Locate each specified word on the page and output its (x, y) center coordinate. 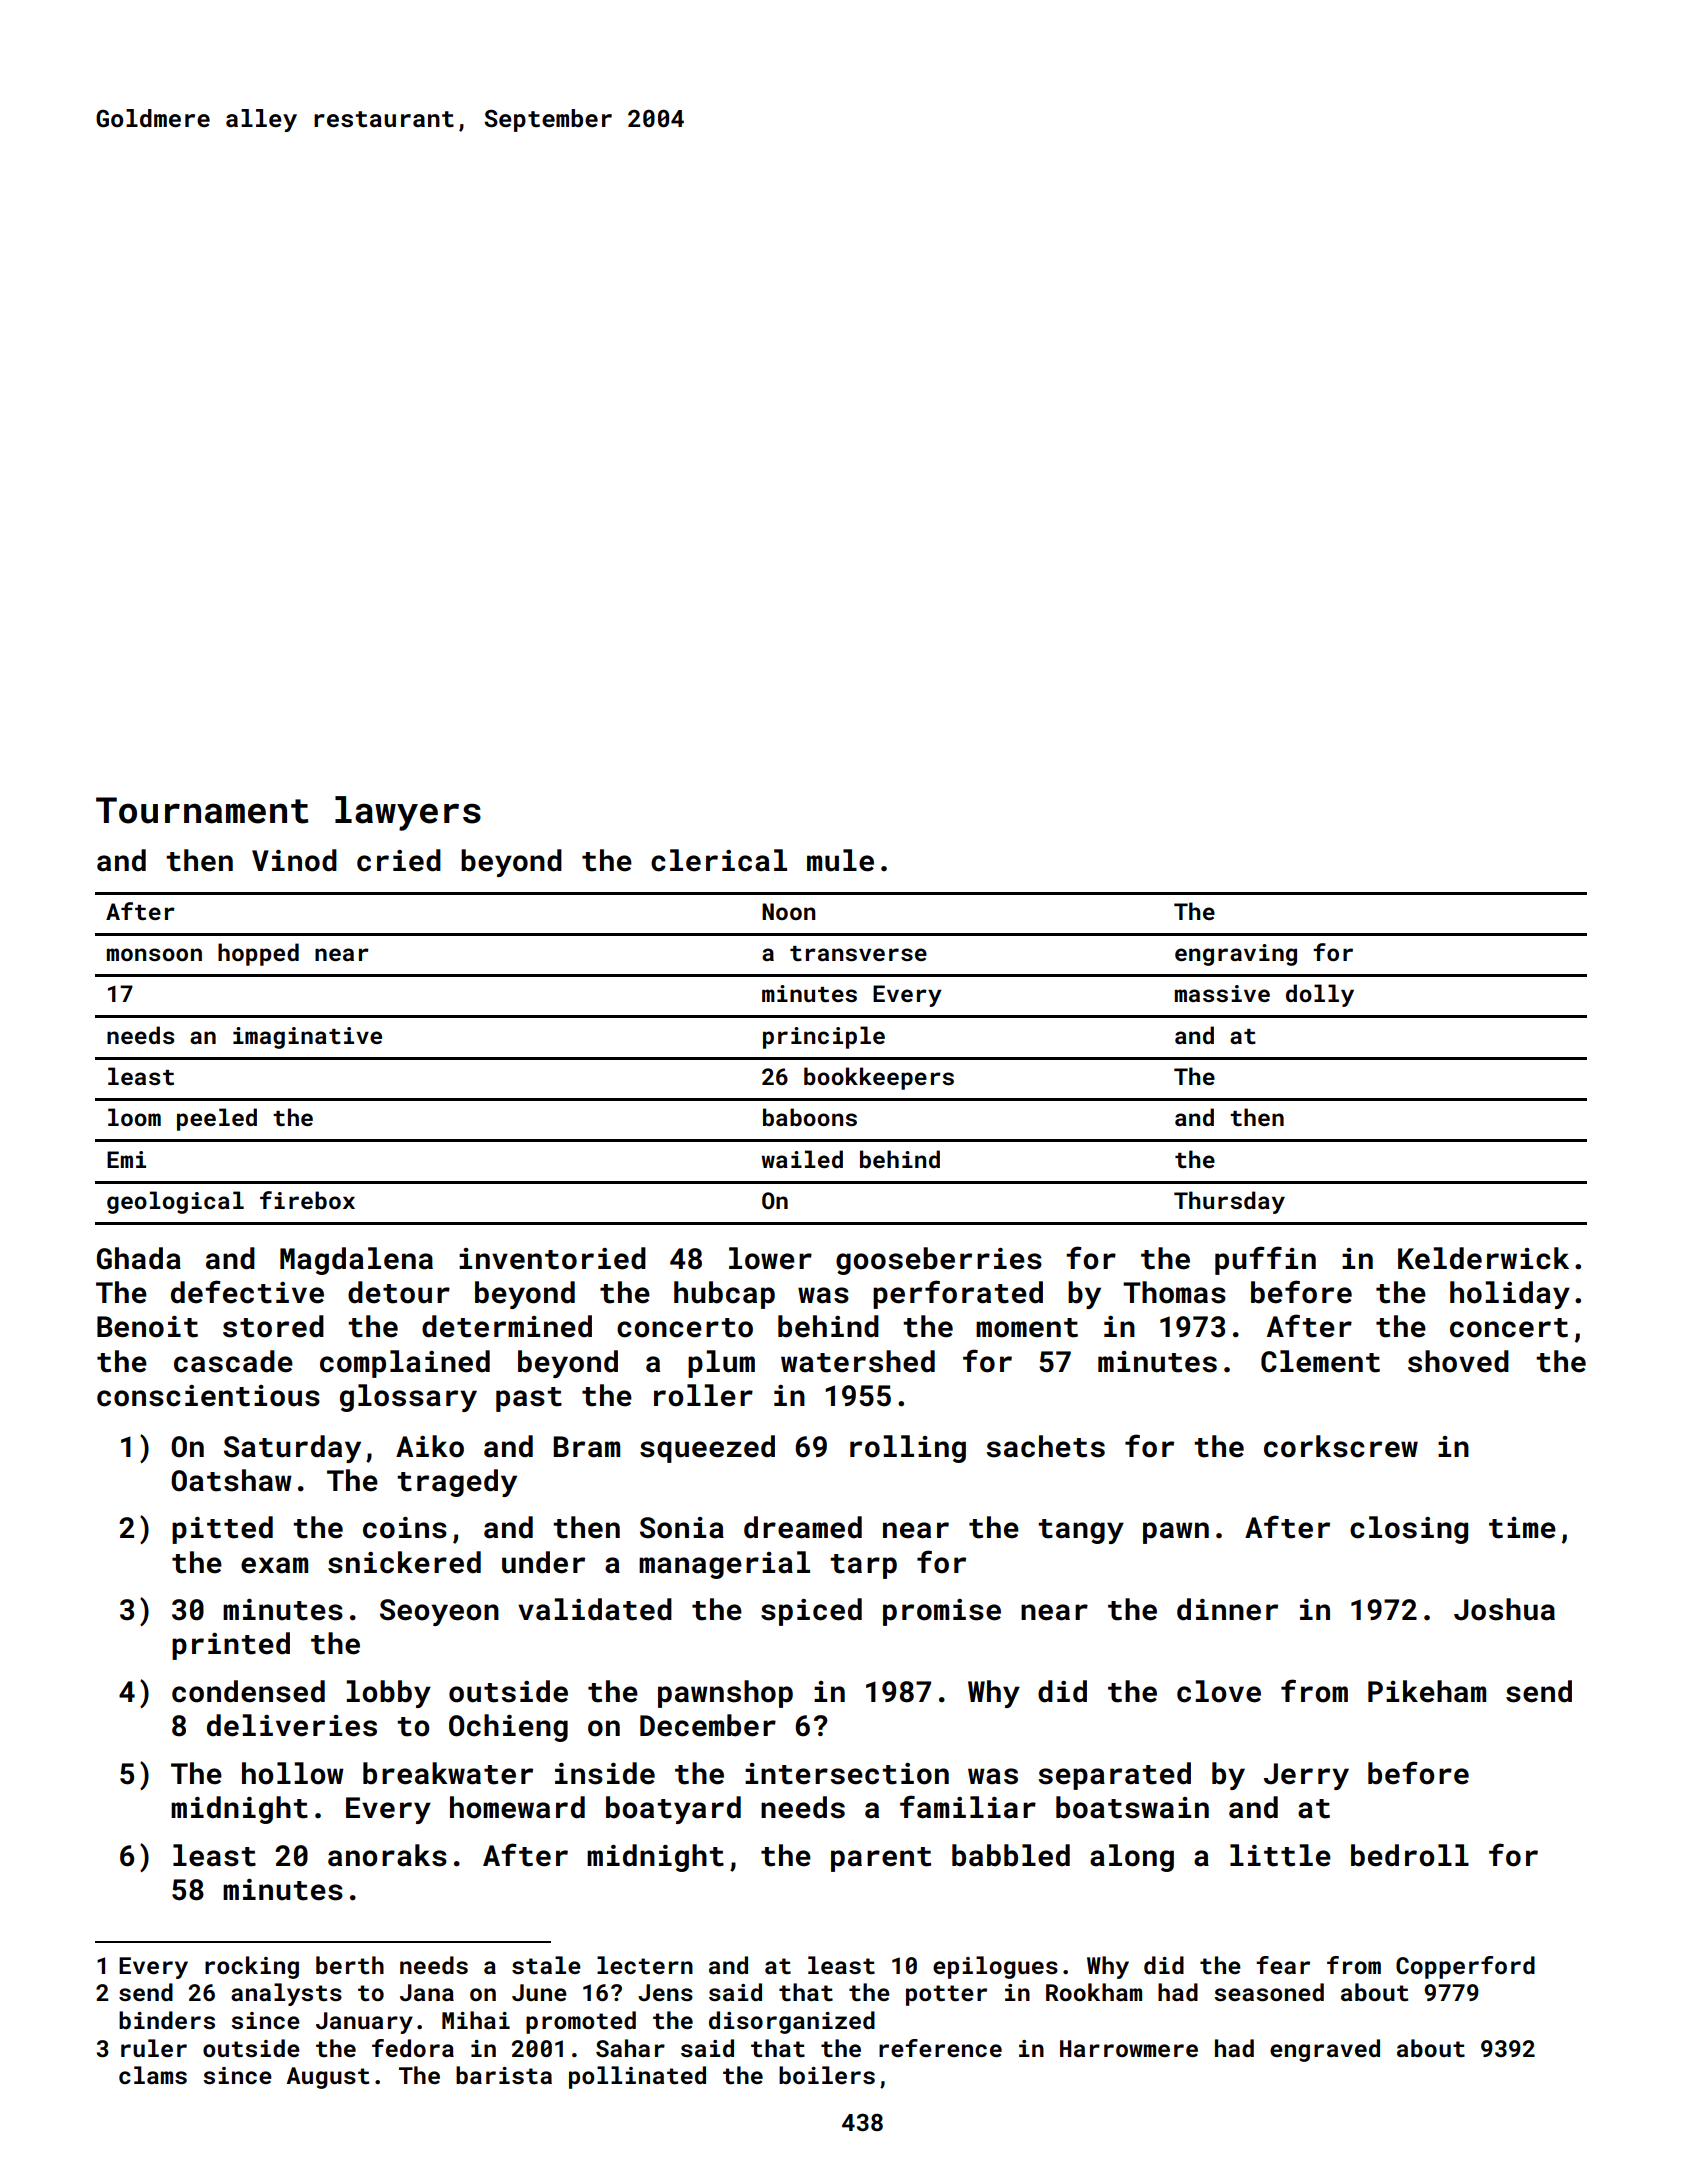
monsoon (154, 954)
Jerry (1306, 1776)
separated (1114, 1776)
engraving (1236, 955)
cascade (233, 1361)
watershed (858, 1361)
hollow (293, 1773)
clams (153, 2075)
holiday (1510, 1295)
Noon (788, 911)
